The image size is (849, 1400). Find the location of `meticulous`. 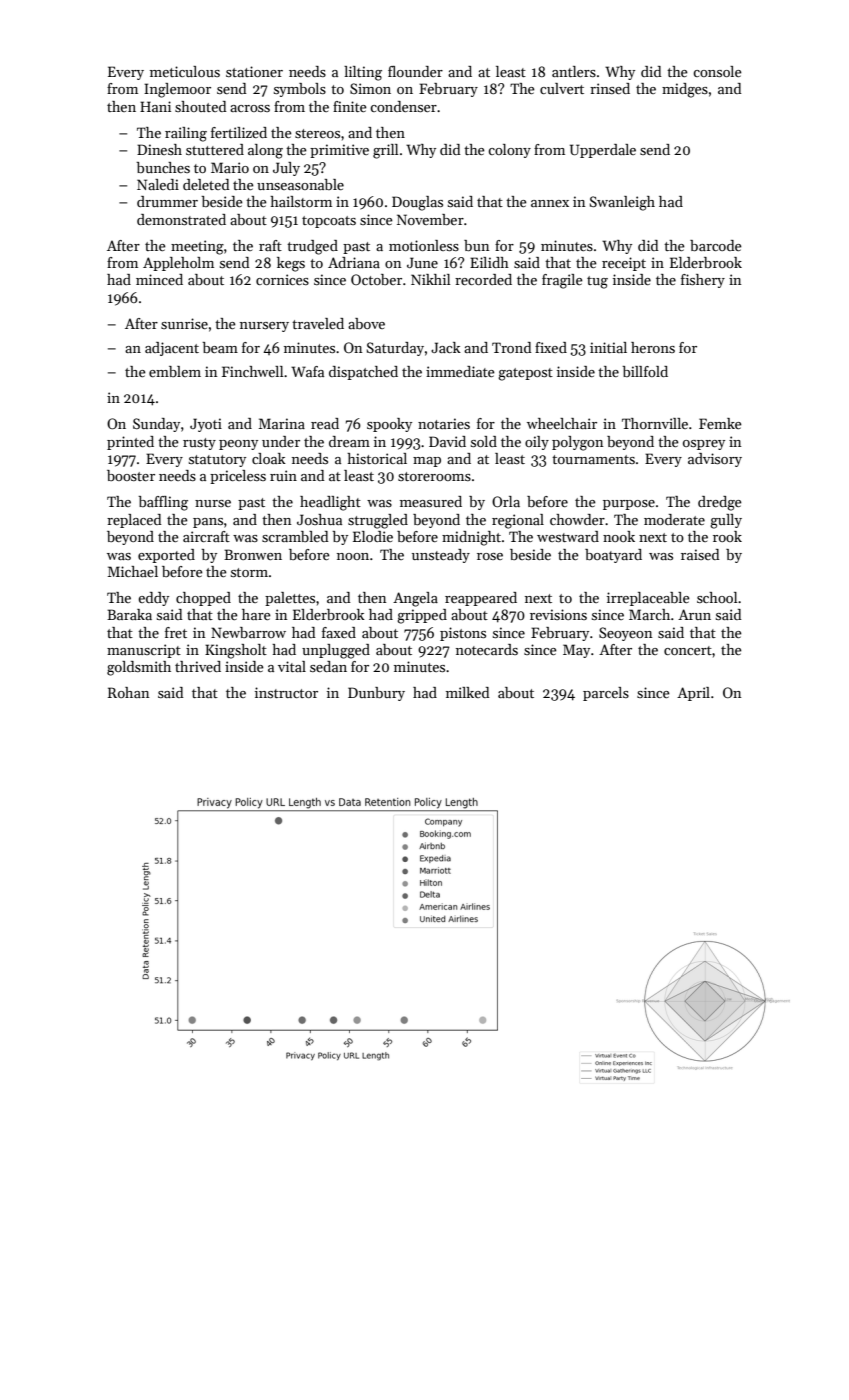

meticulous is located at coordinates (185, 71).
